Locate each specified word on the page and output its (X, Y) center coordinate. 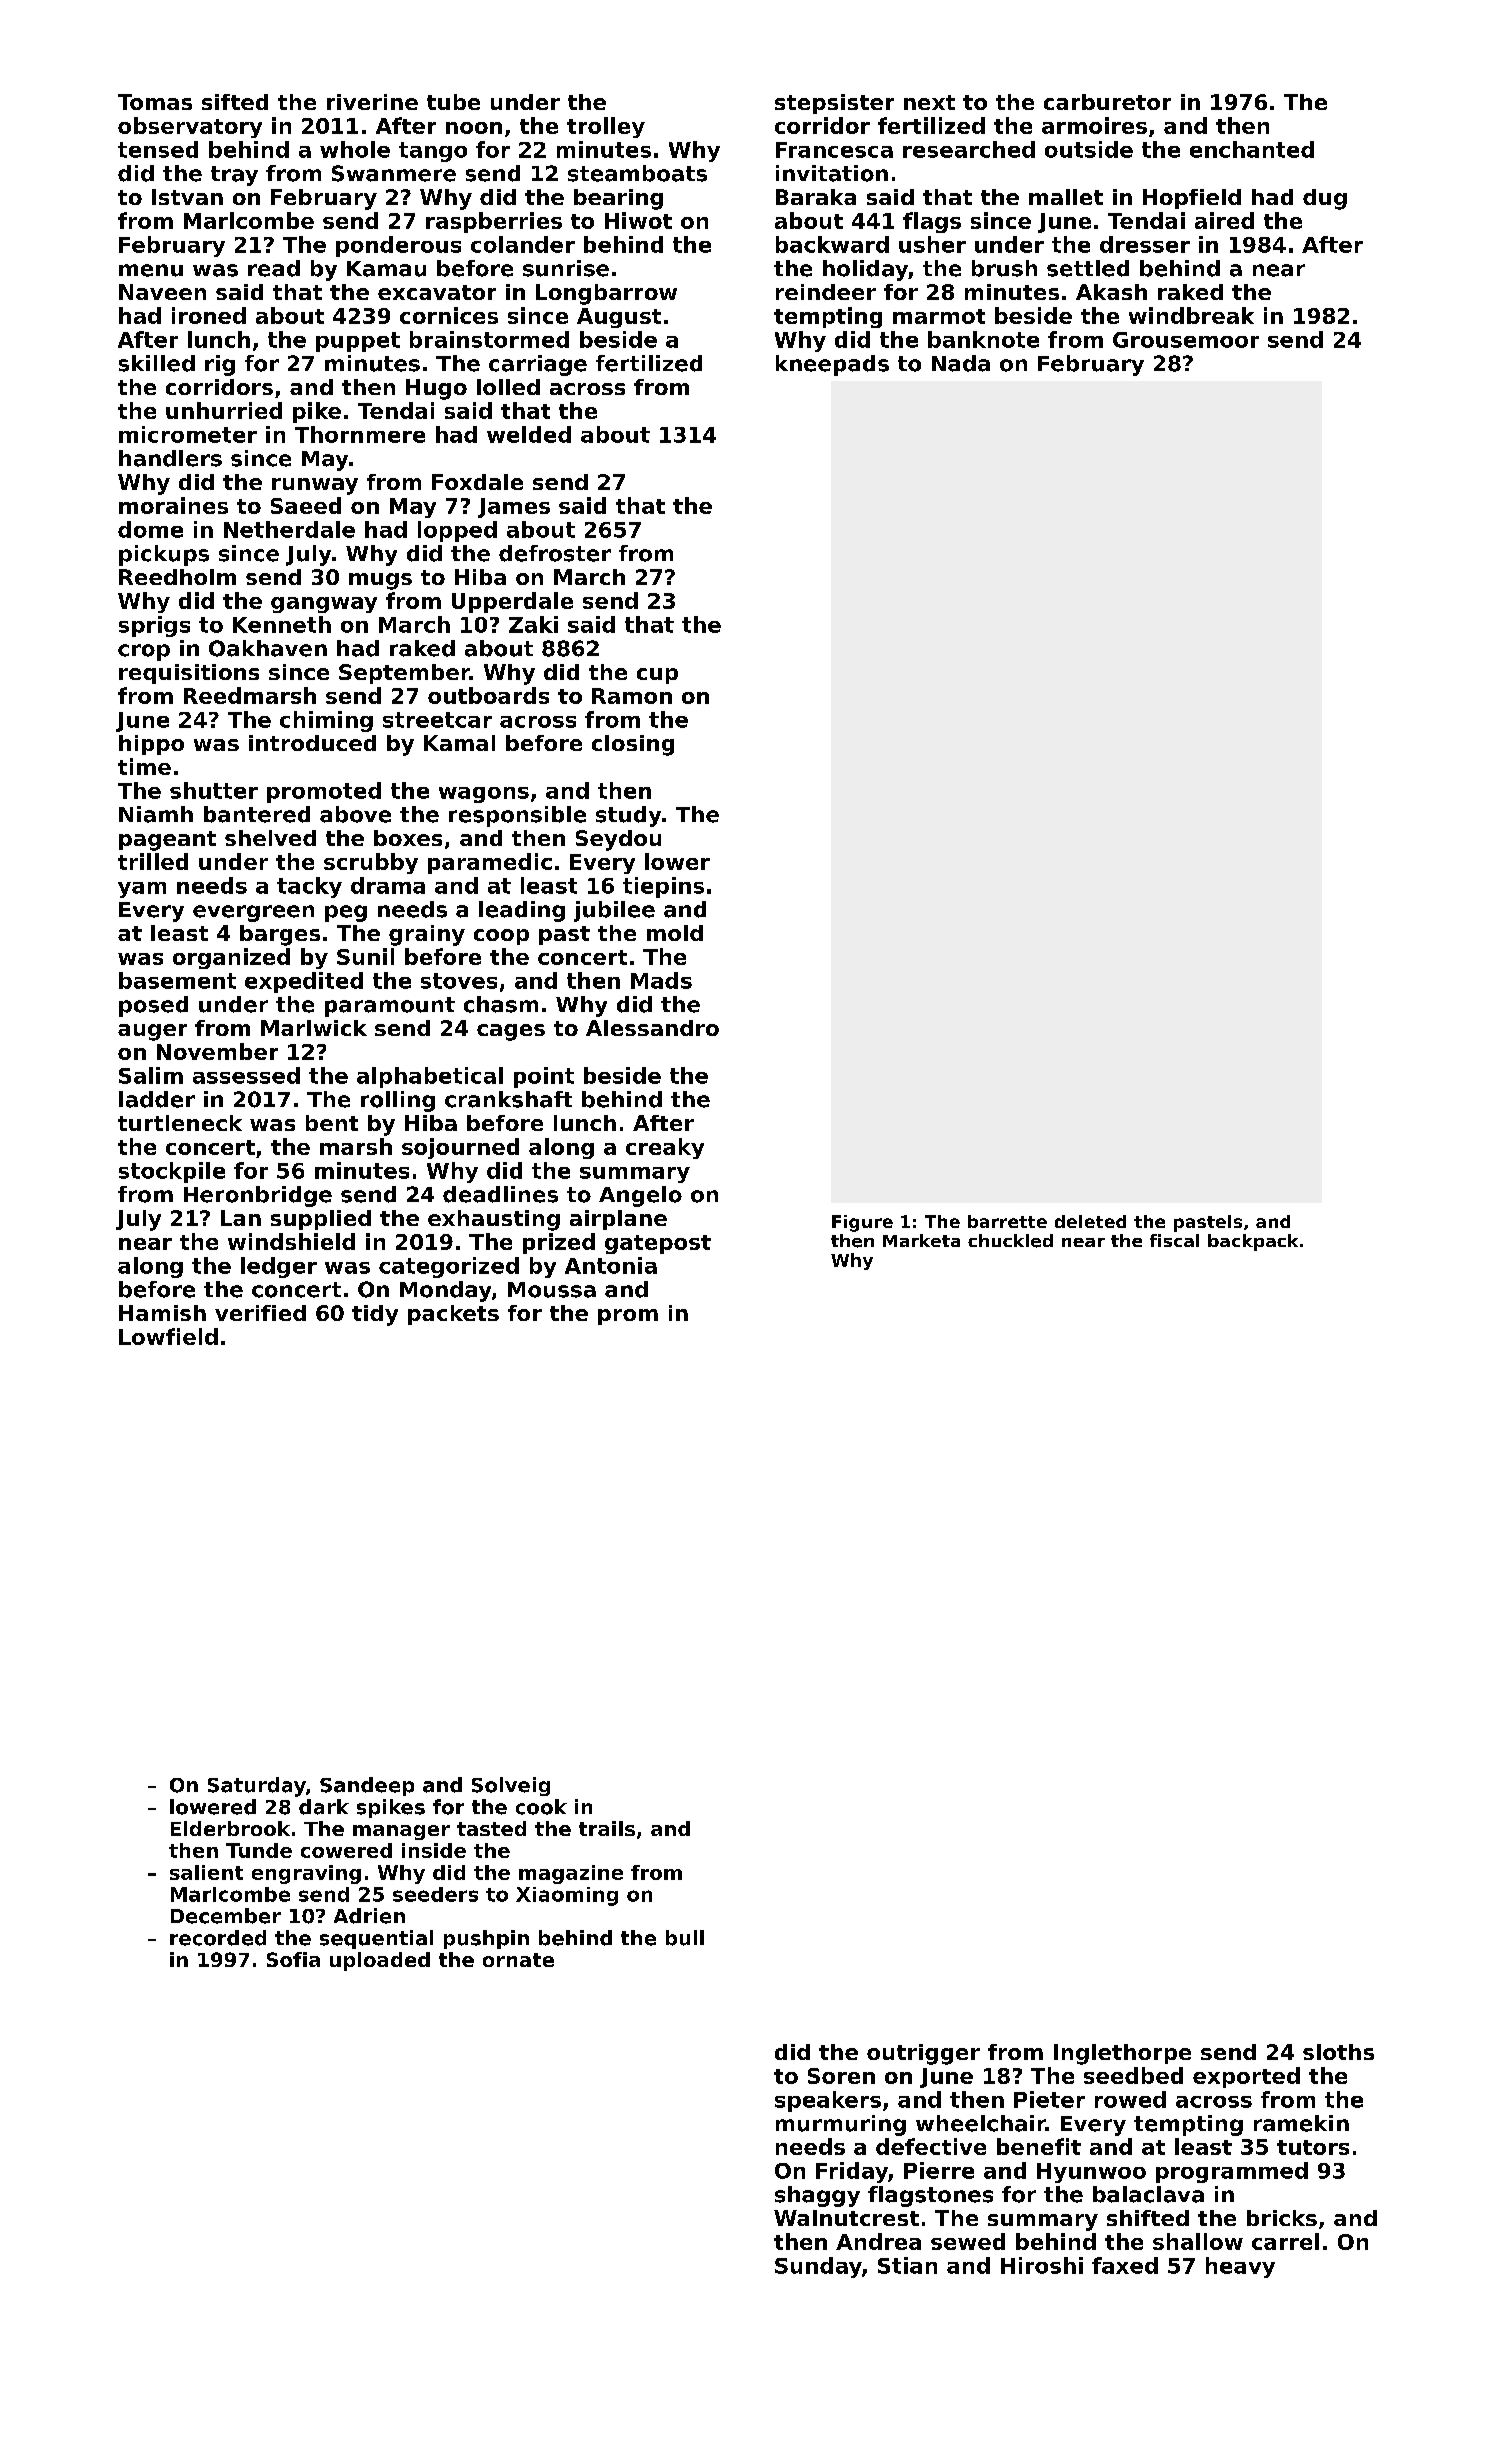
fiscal (1174, 1240)
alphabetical (430, 1077)
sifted (235, 102)
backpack (1253, 1242)
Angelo (640, 1196)
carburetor (1107, 102)
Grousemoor (1186, 340)
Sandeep (367, 1786)
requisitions (189, 674)
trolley (606, 127)
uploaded (380, 1961)
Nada (961, 363)
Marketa (921, 1240)
